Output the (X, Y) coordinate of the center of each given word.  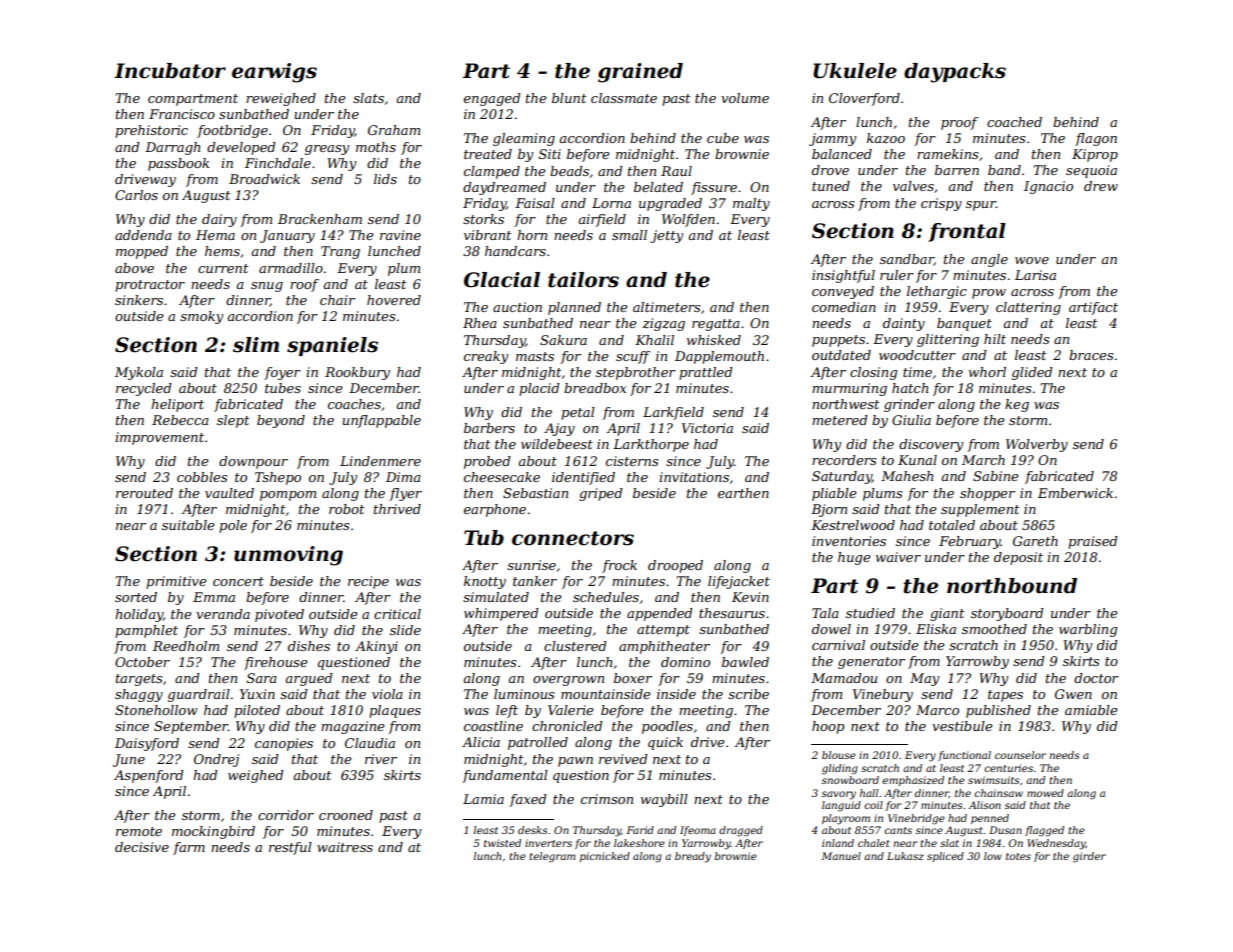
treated (488, 154)
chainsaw (998, 793)
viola (387, 694)
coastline (493, 726)
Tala (825, 613)
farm (189, 848)
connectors (573, 538)
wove (1032, 260)
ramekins (947, 154)
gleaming (524, 139)
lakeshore (639, 843)
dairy (219, 220)
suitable (188, 525)
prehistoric (151, 131)
